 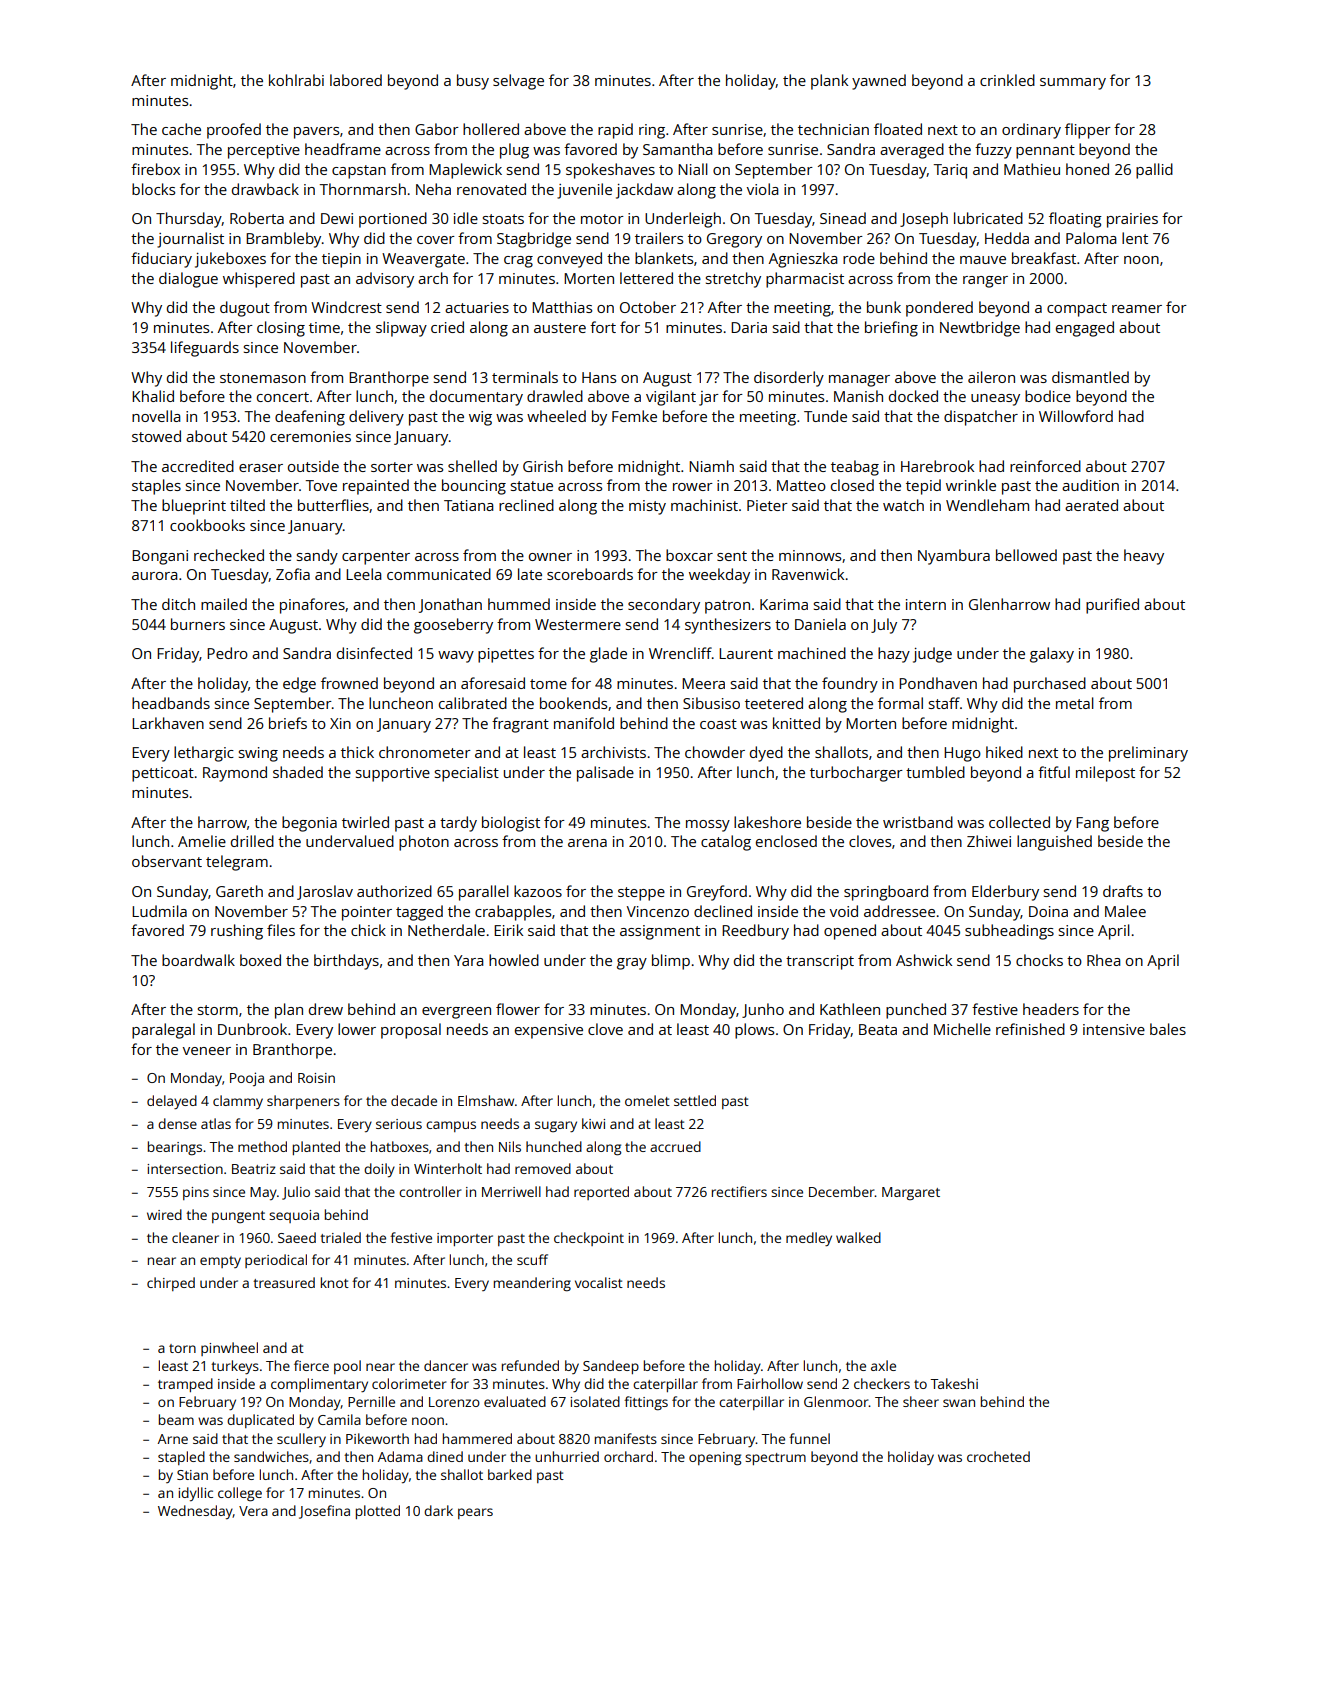 I want to click on torn, so click(x=182, y=1348).
